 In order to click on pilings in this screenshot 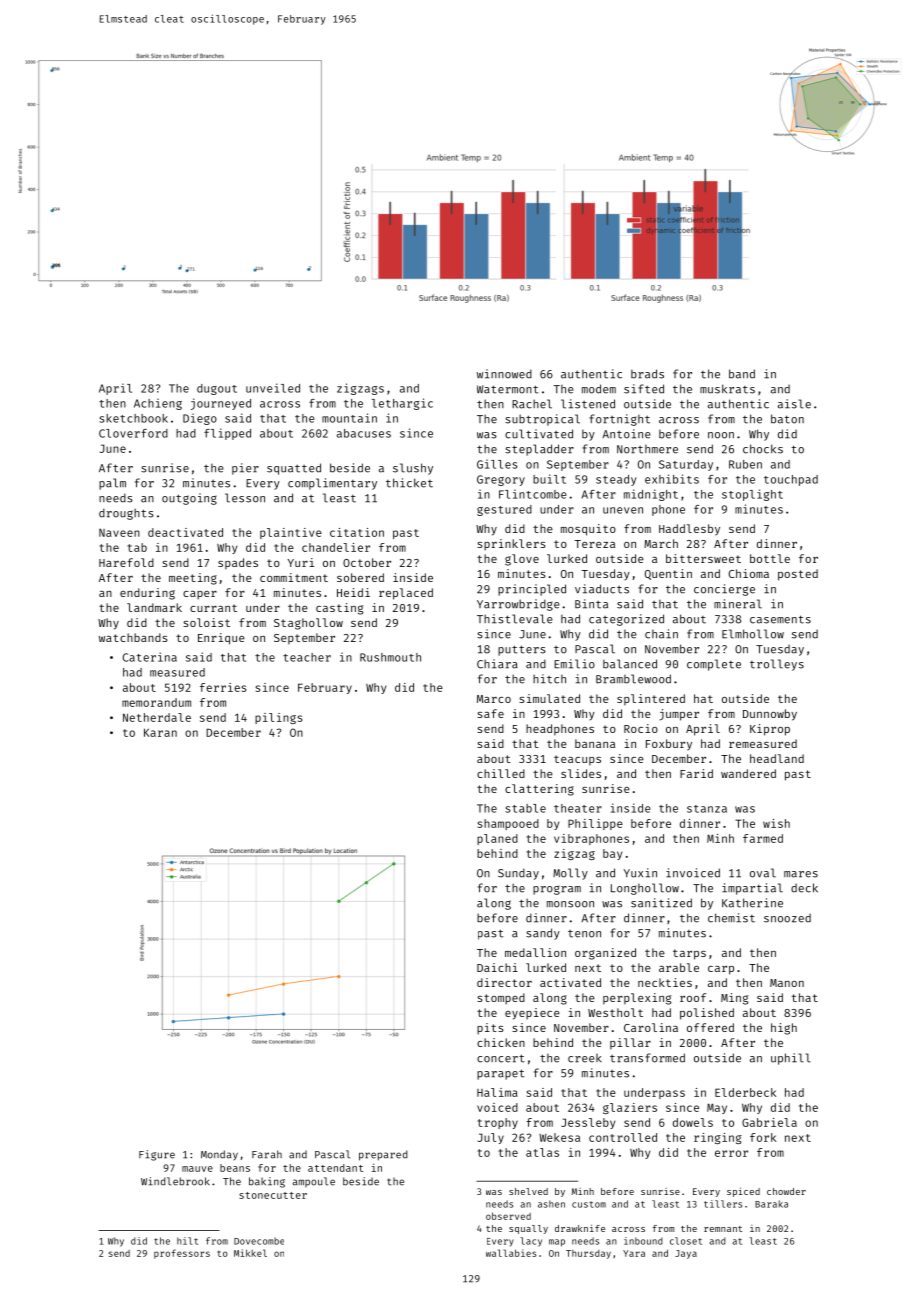, I will do `click(278, 718)`.
